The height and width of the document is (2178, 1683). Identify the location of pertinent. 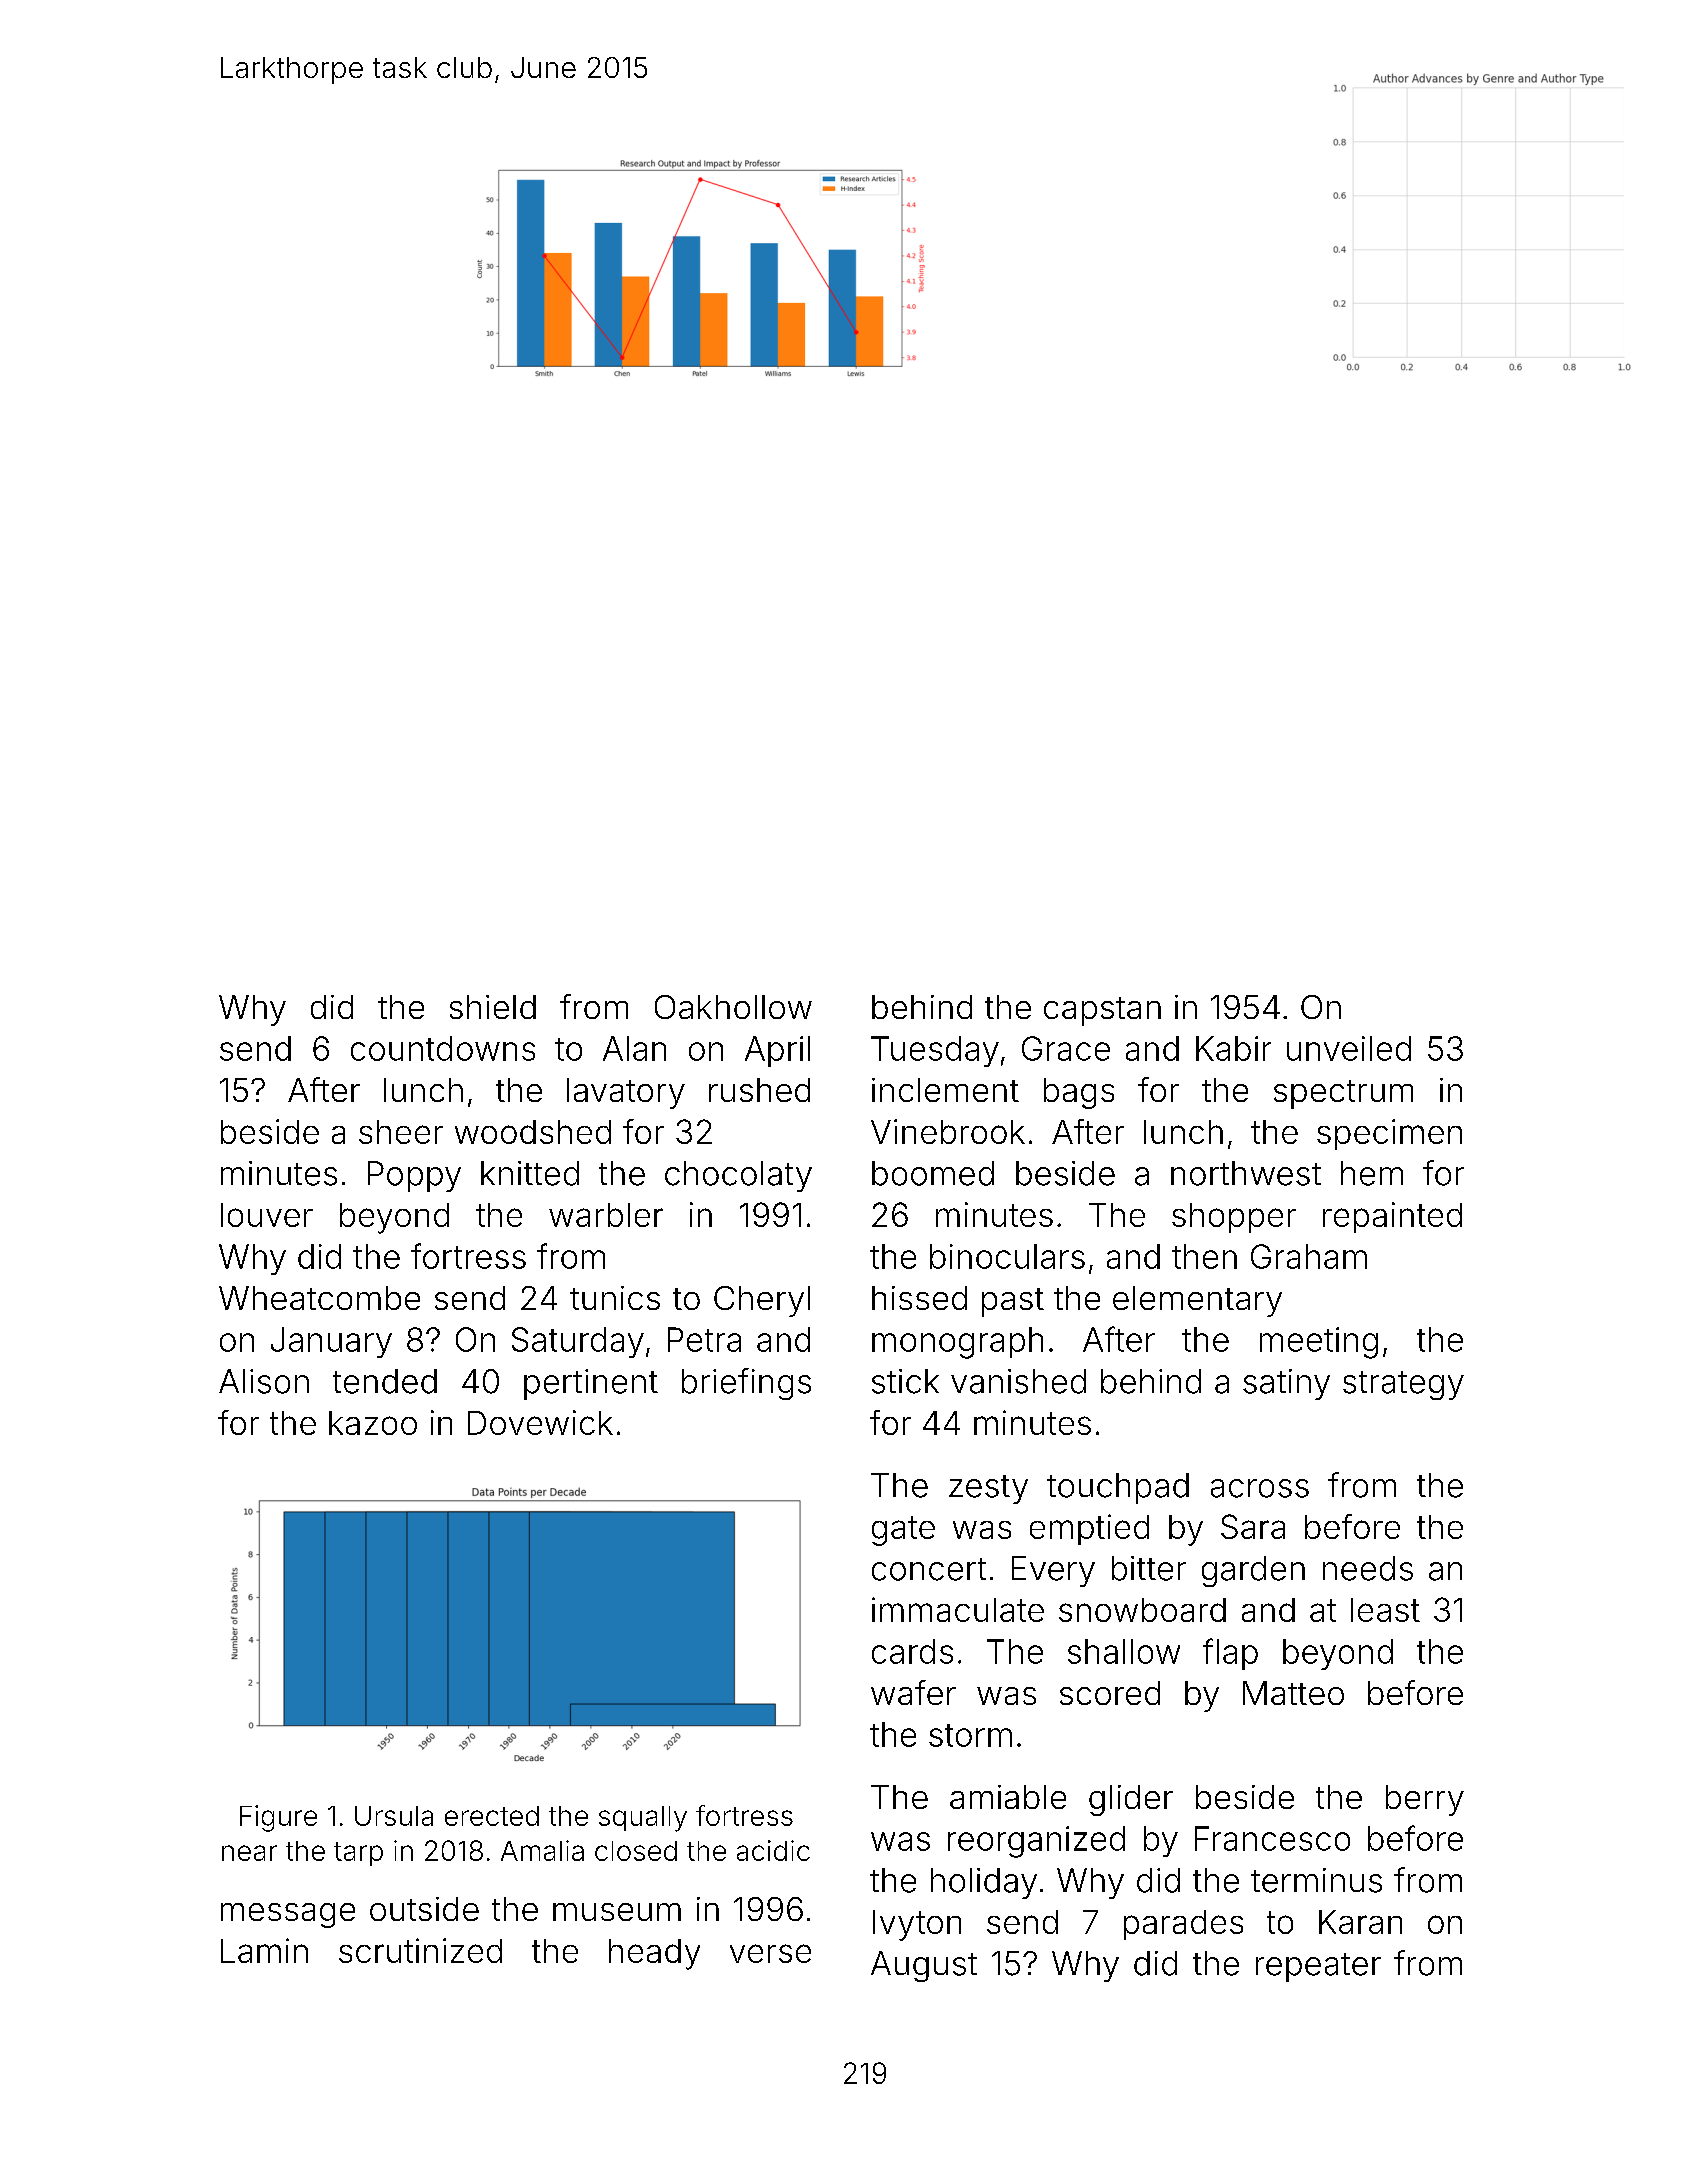
(591, 1384).
